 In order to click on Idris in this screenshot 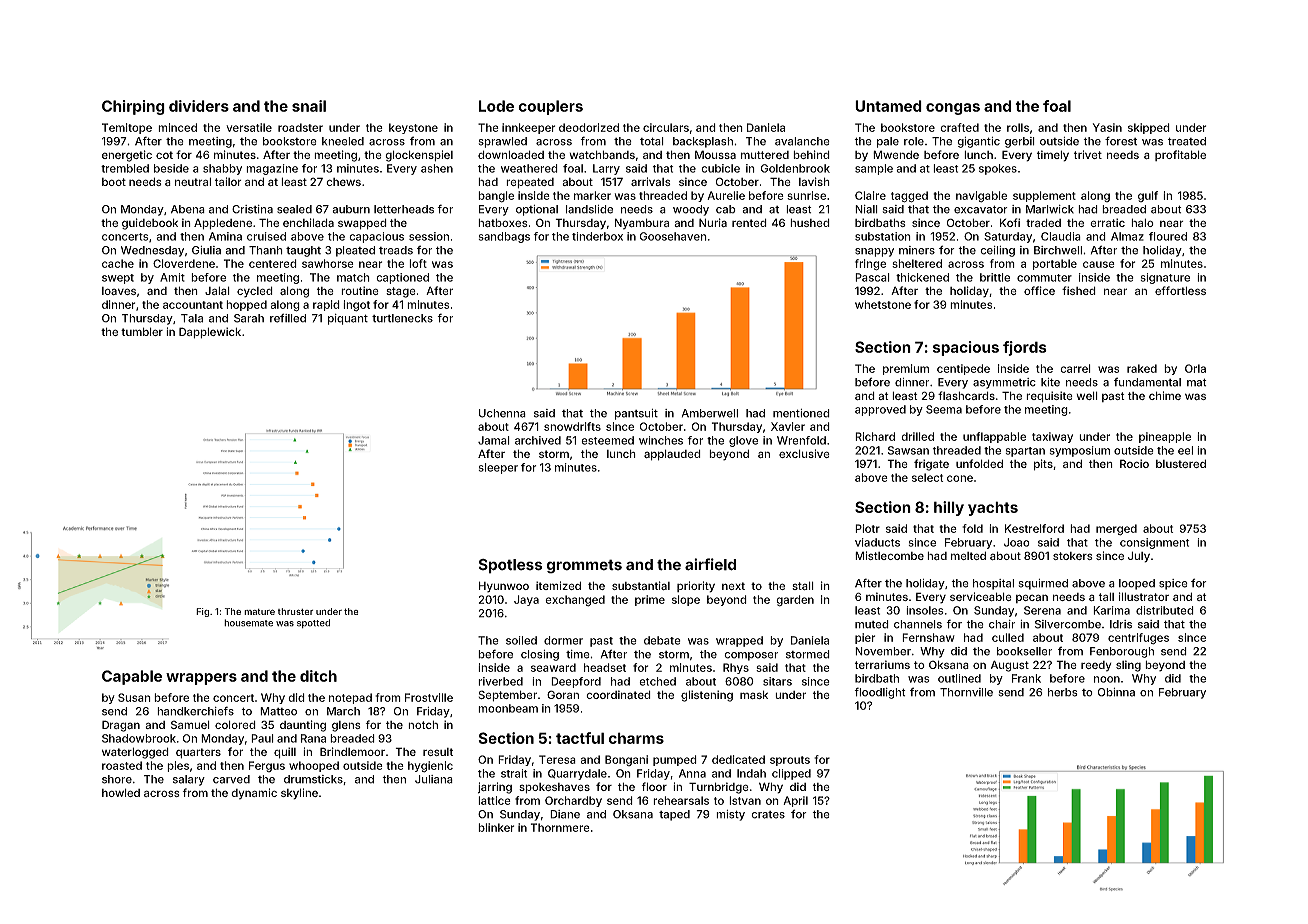, I will do `click(1121, 624)`.
